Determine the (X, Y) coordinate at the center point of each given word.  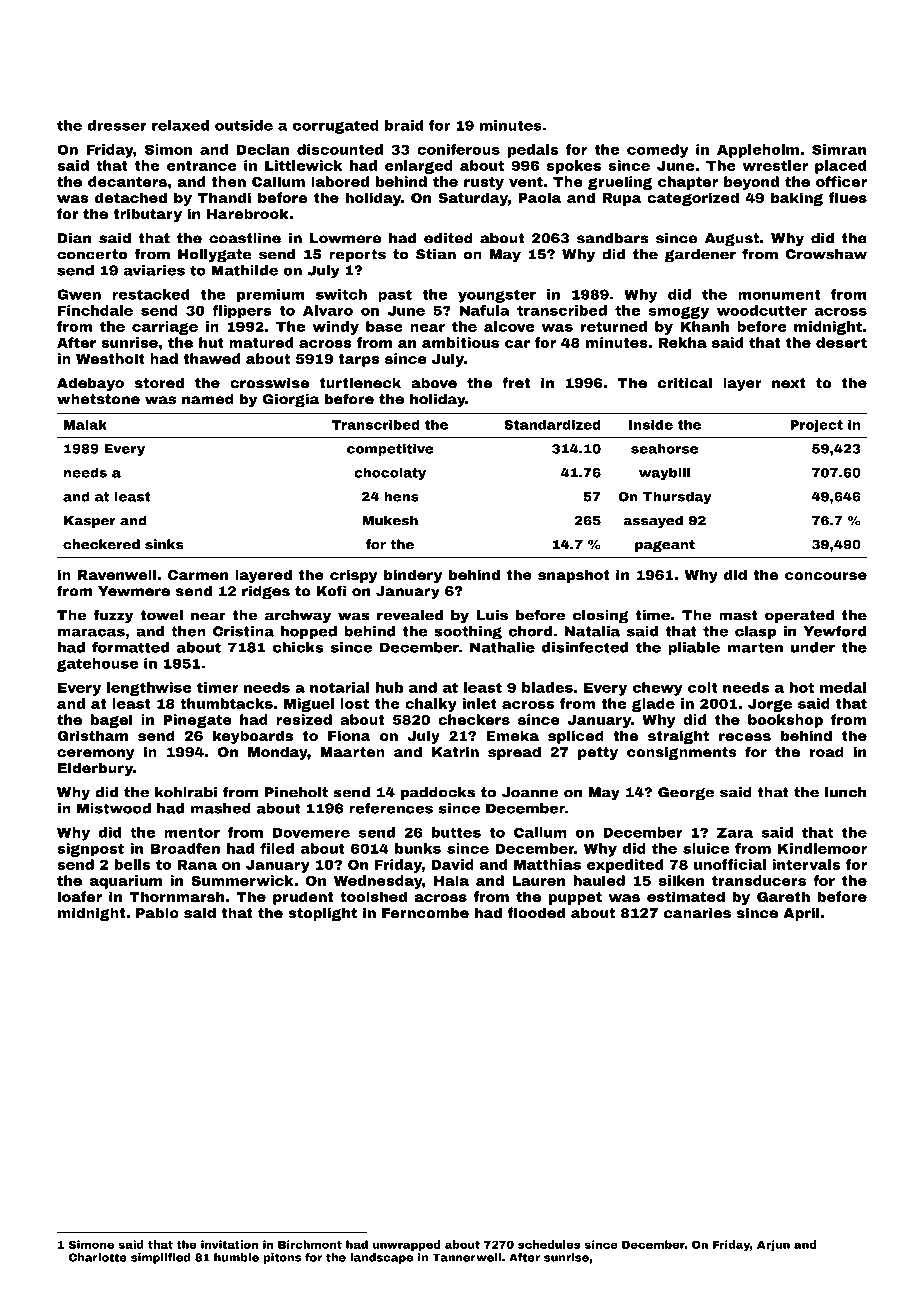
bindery (413, 576)
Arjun (773, 1245)
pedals (533, 151)
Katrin (455, 751)
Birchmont (310, 1244)
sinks (164, 544)
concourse (826, 576)
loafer (79, 896)
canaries (697, 912)
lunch (845, 792)
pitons (282, 1258)
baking (797, 199)
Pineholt (296, 792)
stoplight (322, 914)
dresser (117, 125)
